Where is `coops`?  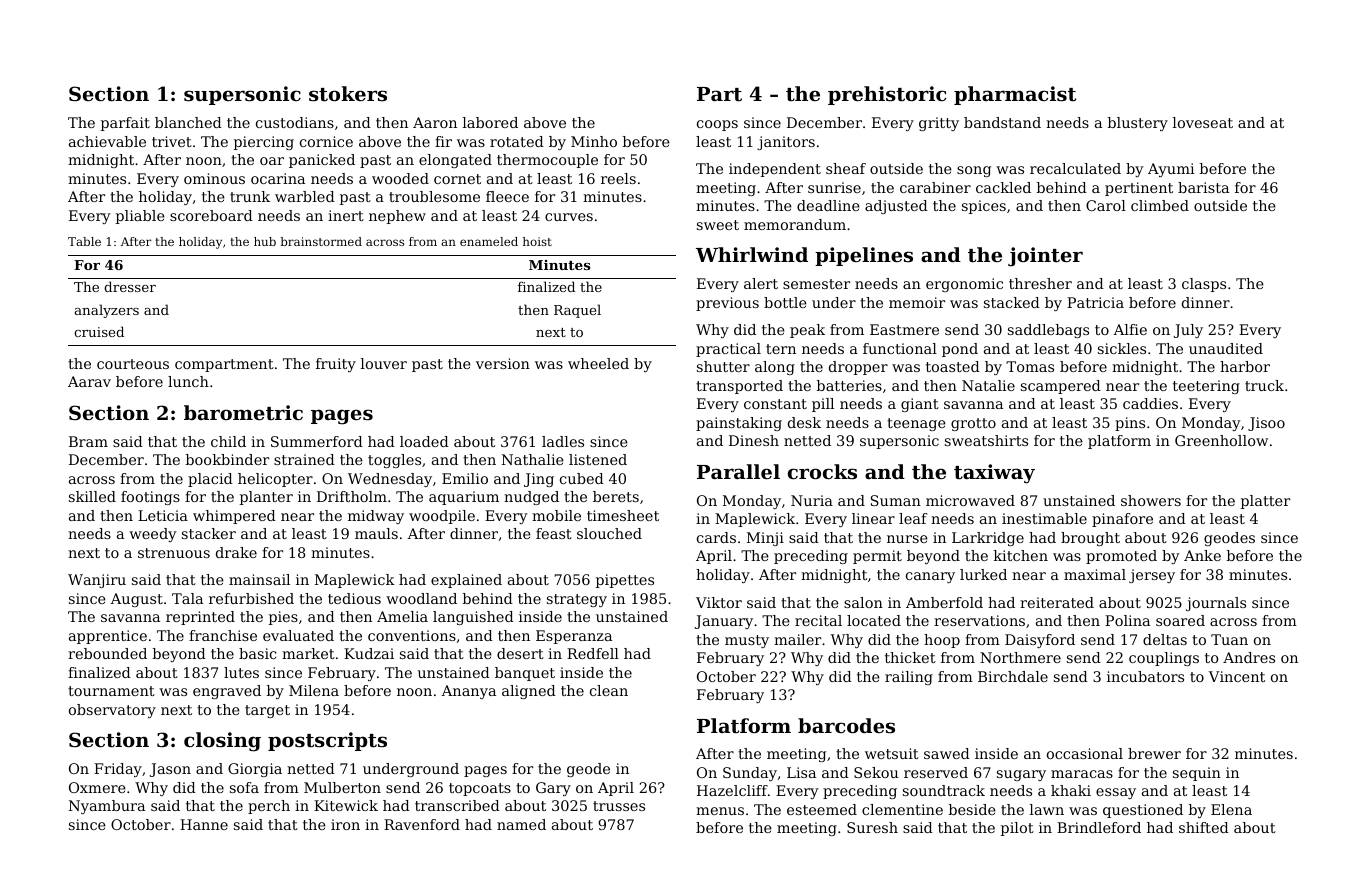 coops is located at coordinates (717, 125).
